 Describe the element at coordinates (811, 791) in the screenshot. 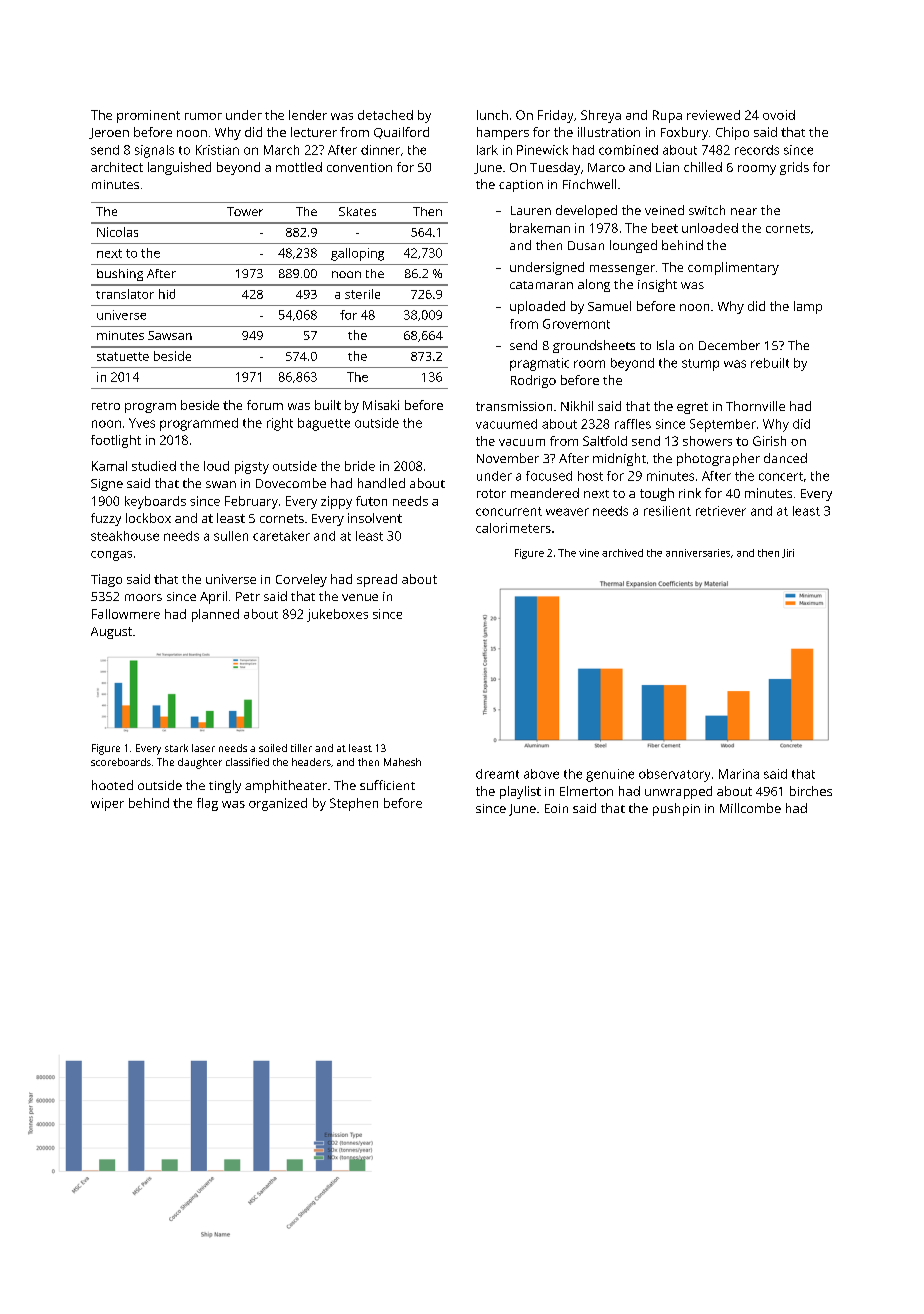

I see `birches` at that location.
